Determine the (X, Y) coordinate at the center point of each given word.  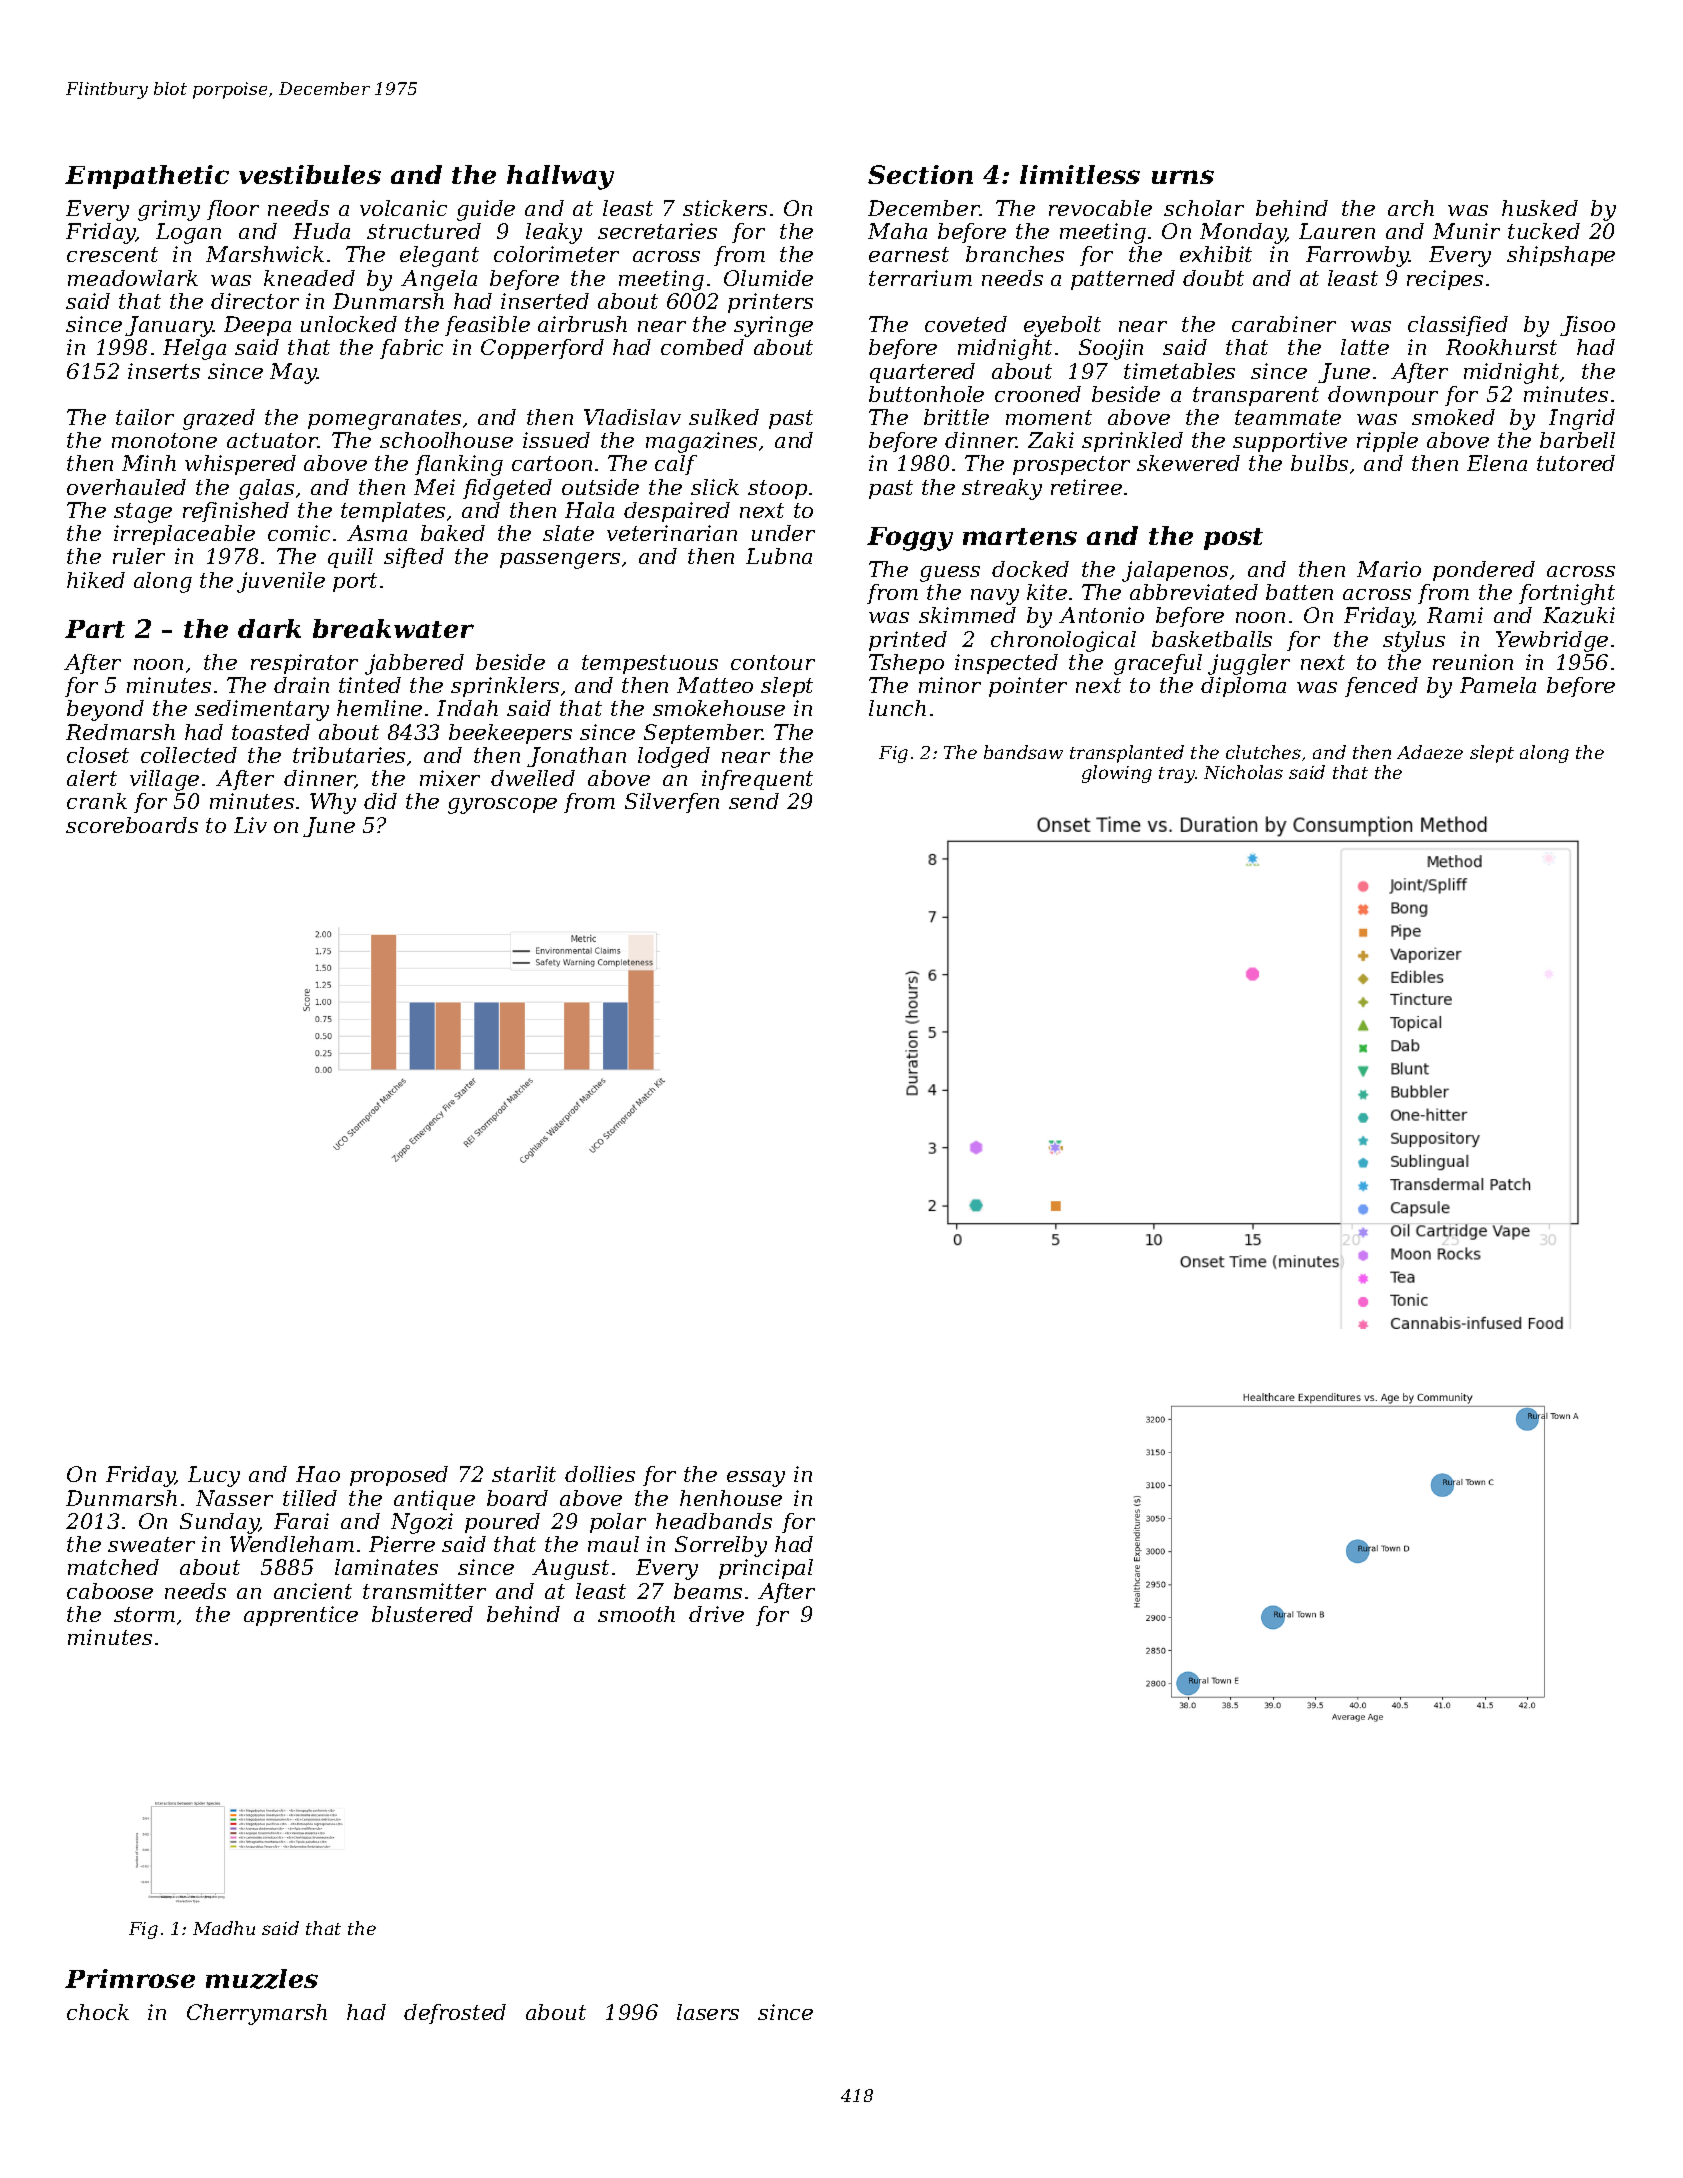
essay (756, 1479)
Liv (250, 825)
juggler (1249, 664)
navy (995, 597)
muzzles (262, 1979)
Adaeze (1430, 752)
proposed (399, 1476)
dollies (600, 1474)
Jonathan (576, 757)
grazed (219, 419)
